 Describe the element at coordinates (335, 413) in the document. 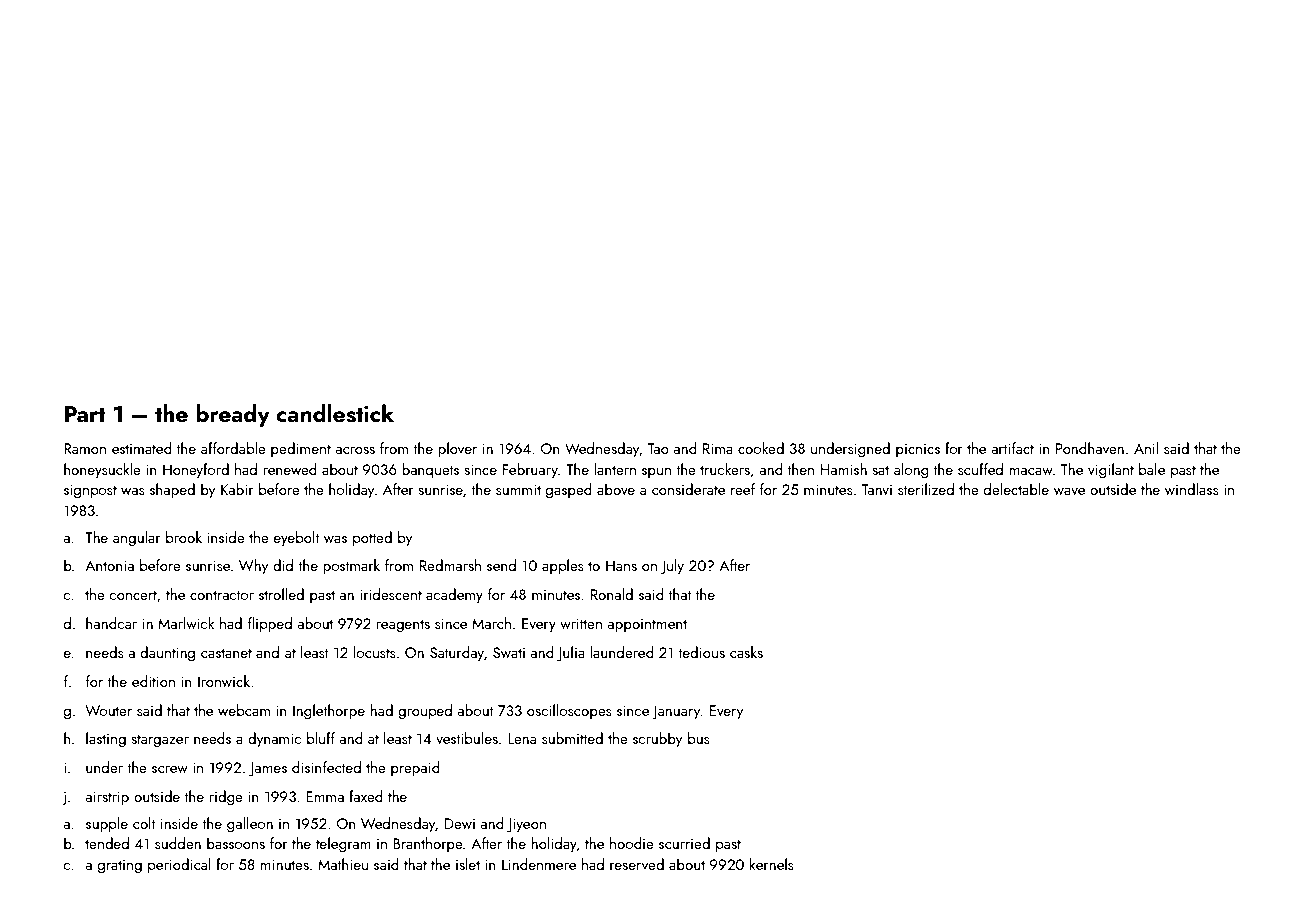

I see `candlestick` at that location.
